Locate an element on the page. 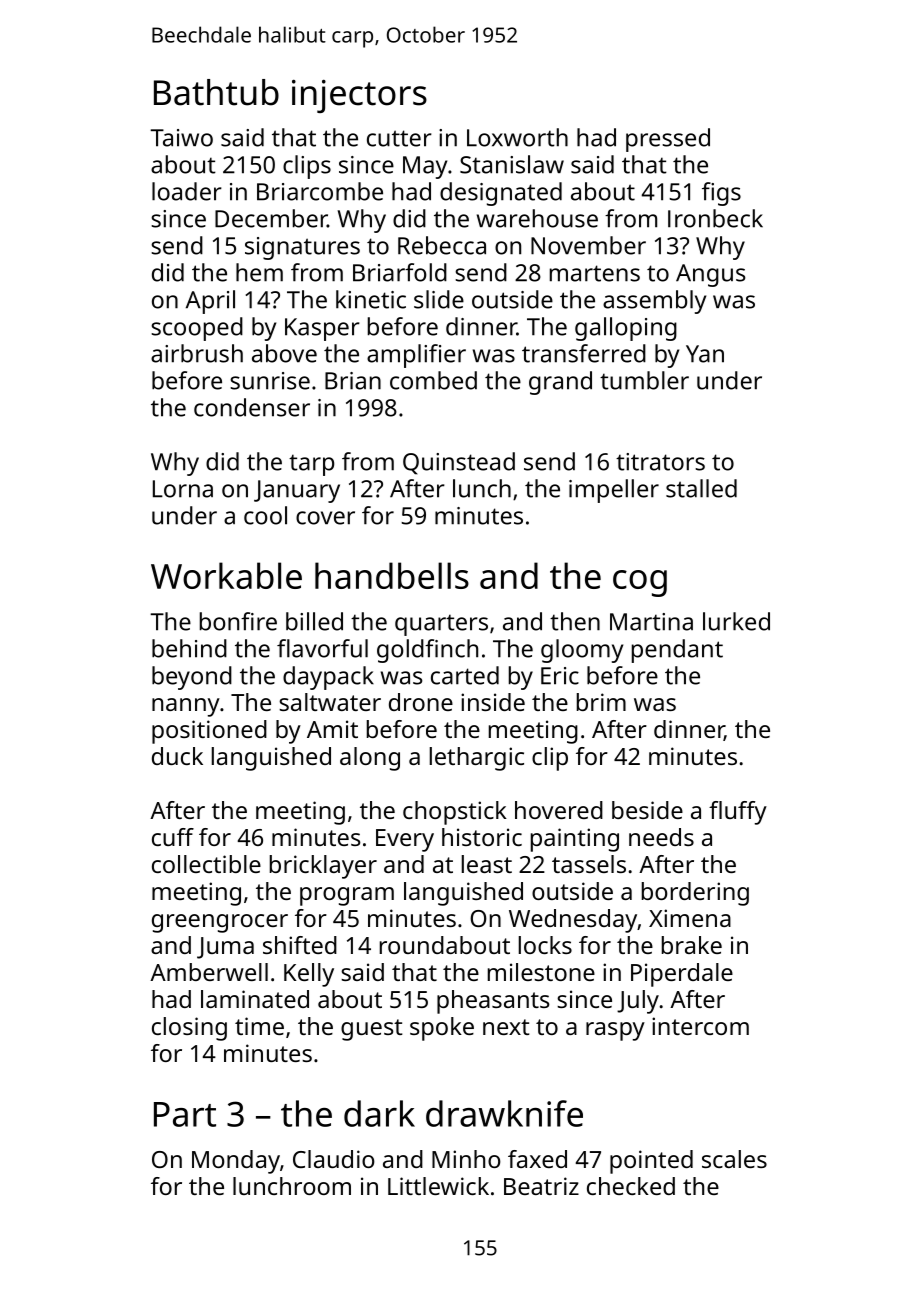 The width and height of the image is (924, 1311). pointed is located at coordinates (651, 1162).
